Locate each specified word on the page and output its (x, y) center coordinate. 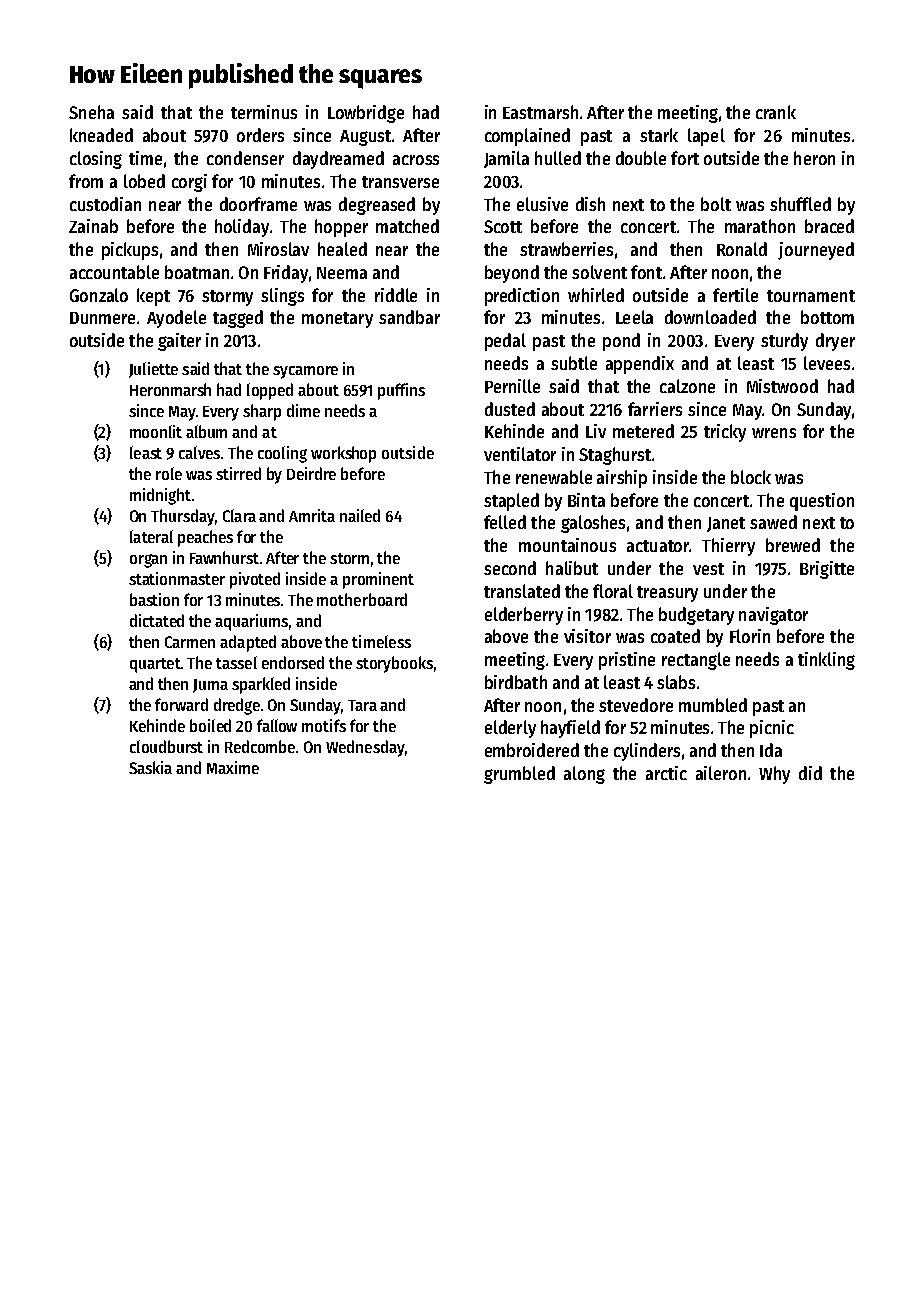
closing (96, 160)
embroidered (532, 750)
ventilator (520, 454)
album (206, 431)
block (751, 477)
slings (282, 297)
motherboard (362, 599)
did (810, 773)
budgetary (696, 616)
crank (776, 112)
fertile (735, 295)
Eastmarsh (540, 112)
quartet (155, 665)
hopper (341, 228)
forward (181, 704)
